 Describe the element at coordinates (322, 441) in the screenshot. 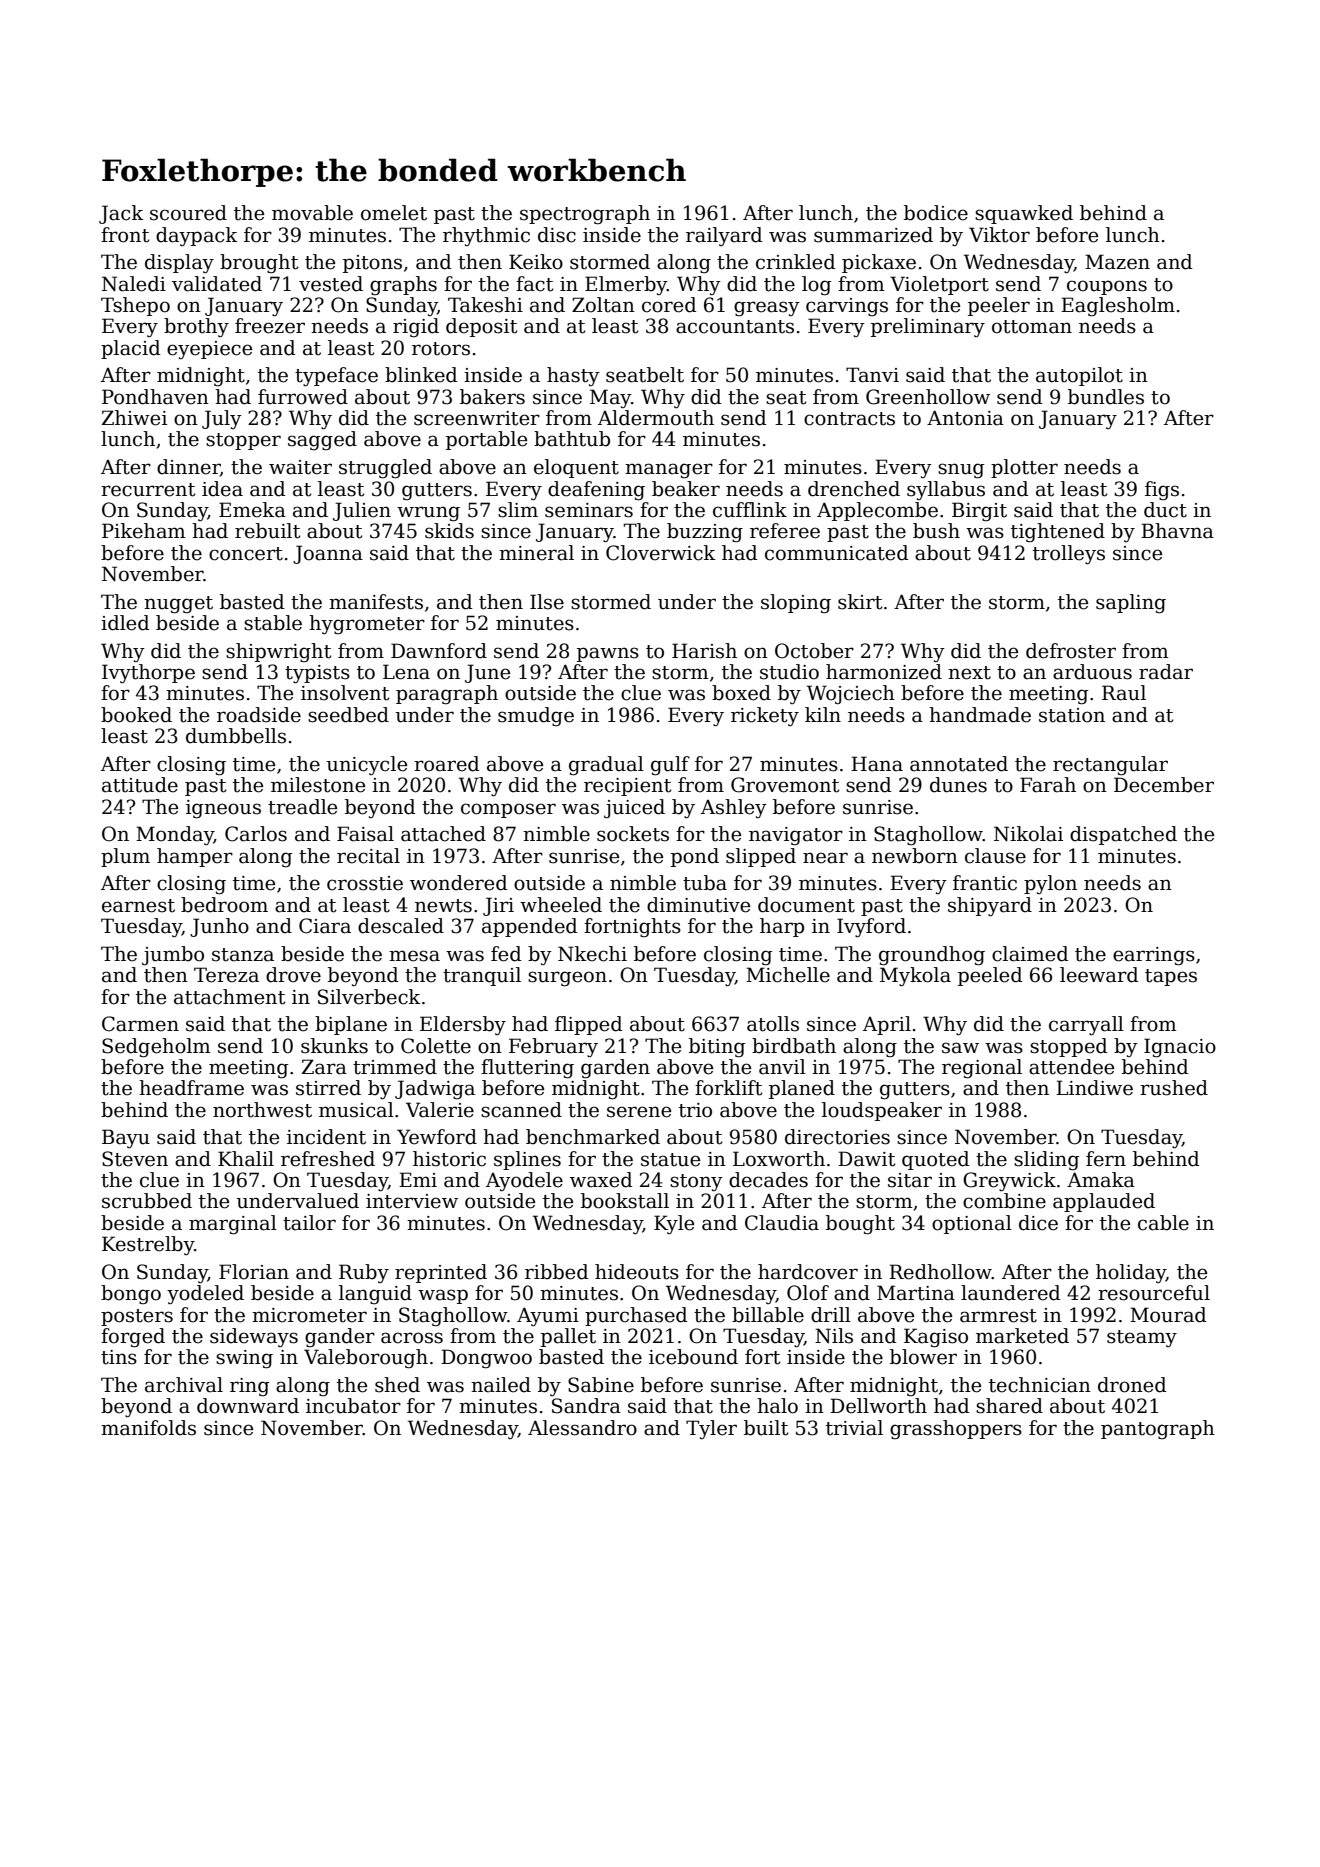

I see `sagged` at that location.
